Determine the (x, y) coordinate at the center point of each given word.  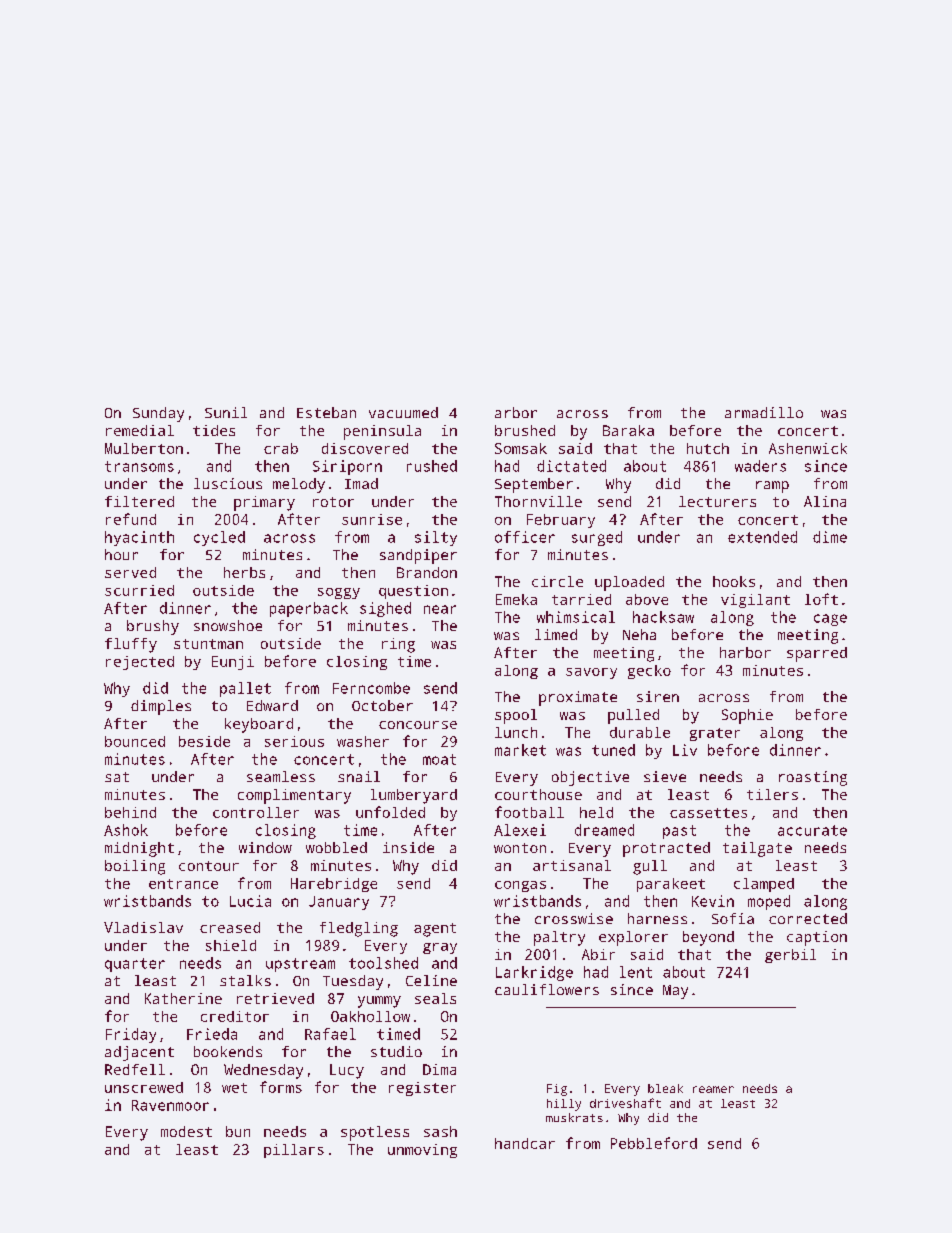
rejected (140, 663)
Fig (557, 1090)
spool (516, 716)
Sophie (747, 716)
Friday (131, 1035)
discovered (365, 448)
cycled (219, 538)
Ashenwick (808, 448)
